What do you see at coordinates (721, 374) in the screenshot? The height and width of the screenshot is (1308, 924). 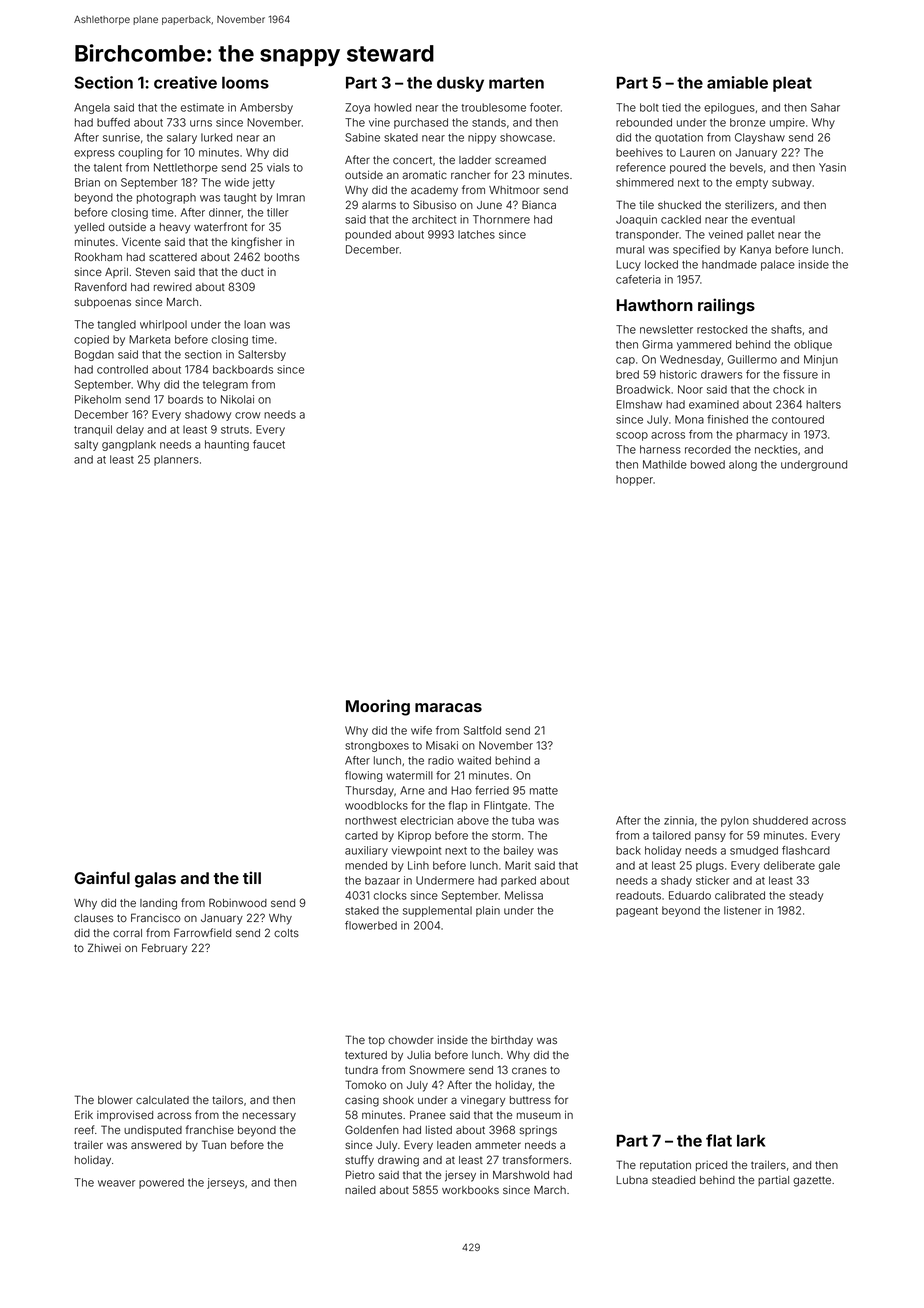 I see `drawers` at bounding box center [721, 374].
